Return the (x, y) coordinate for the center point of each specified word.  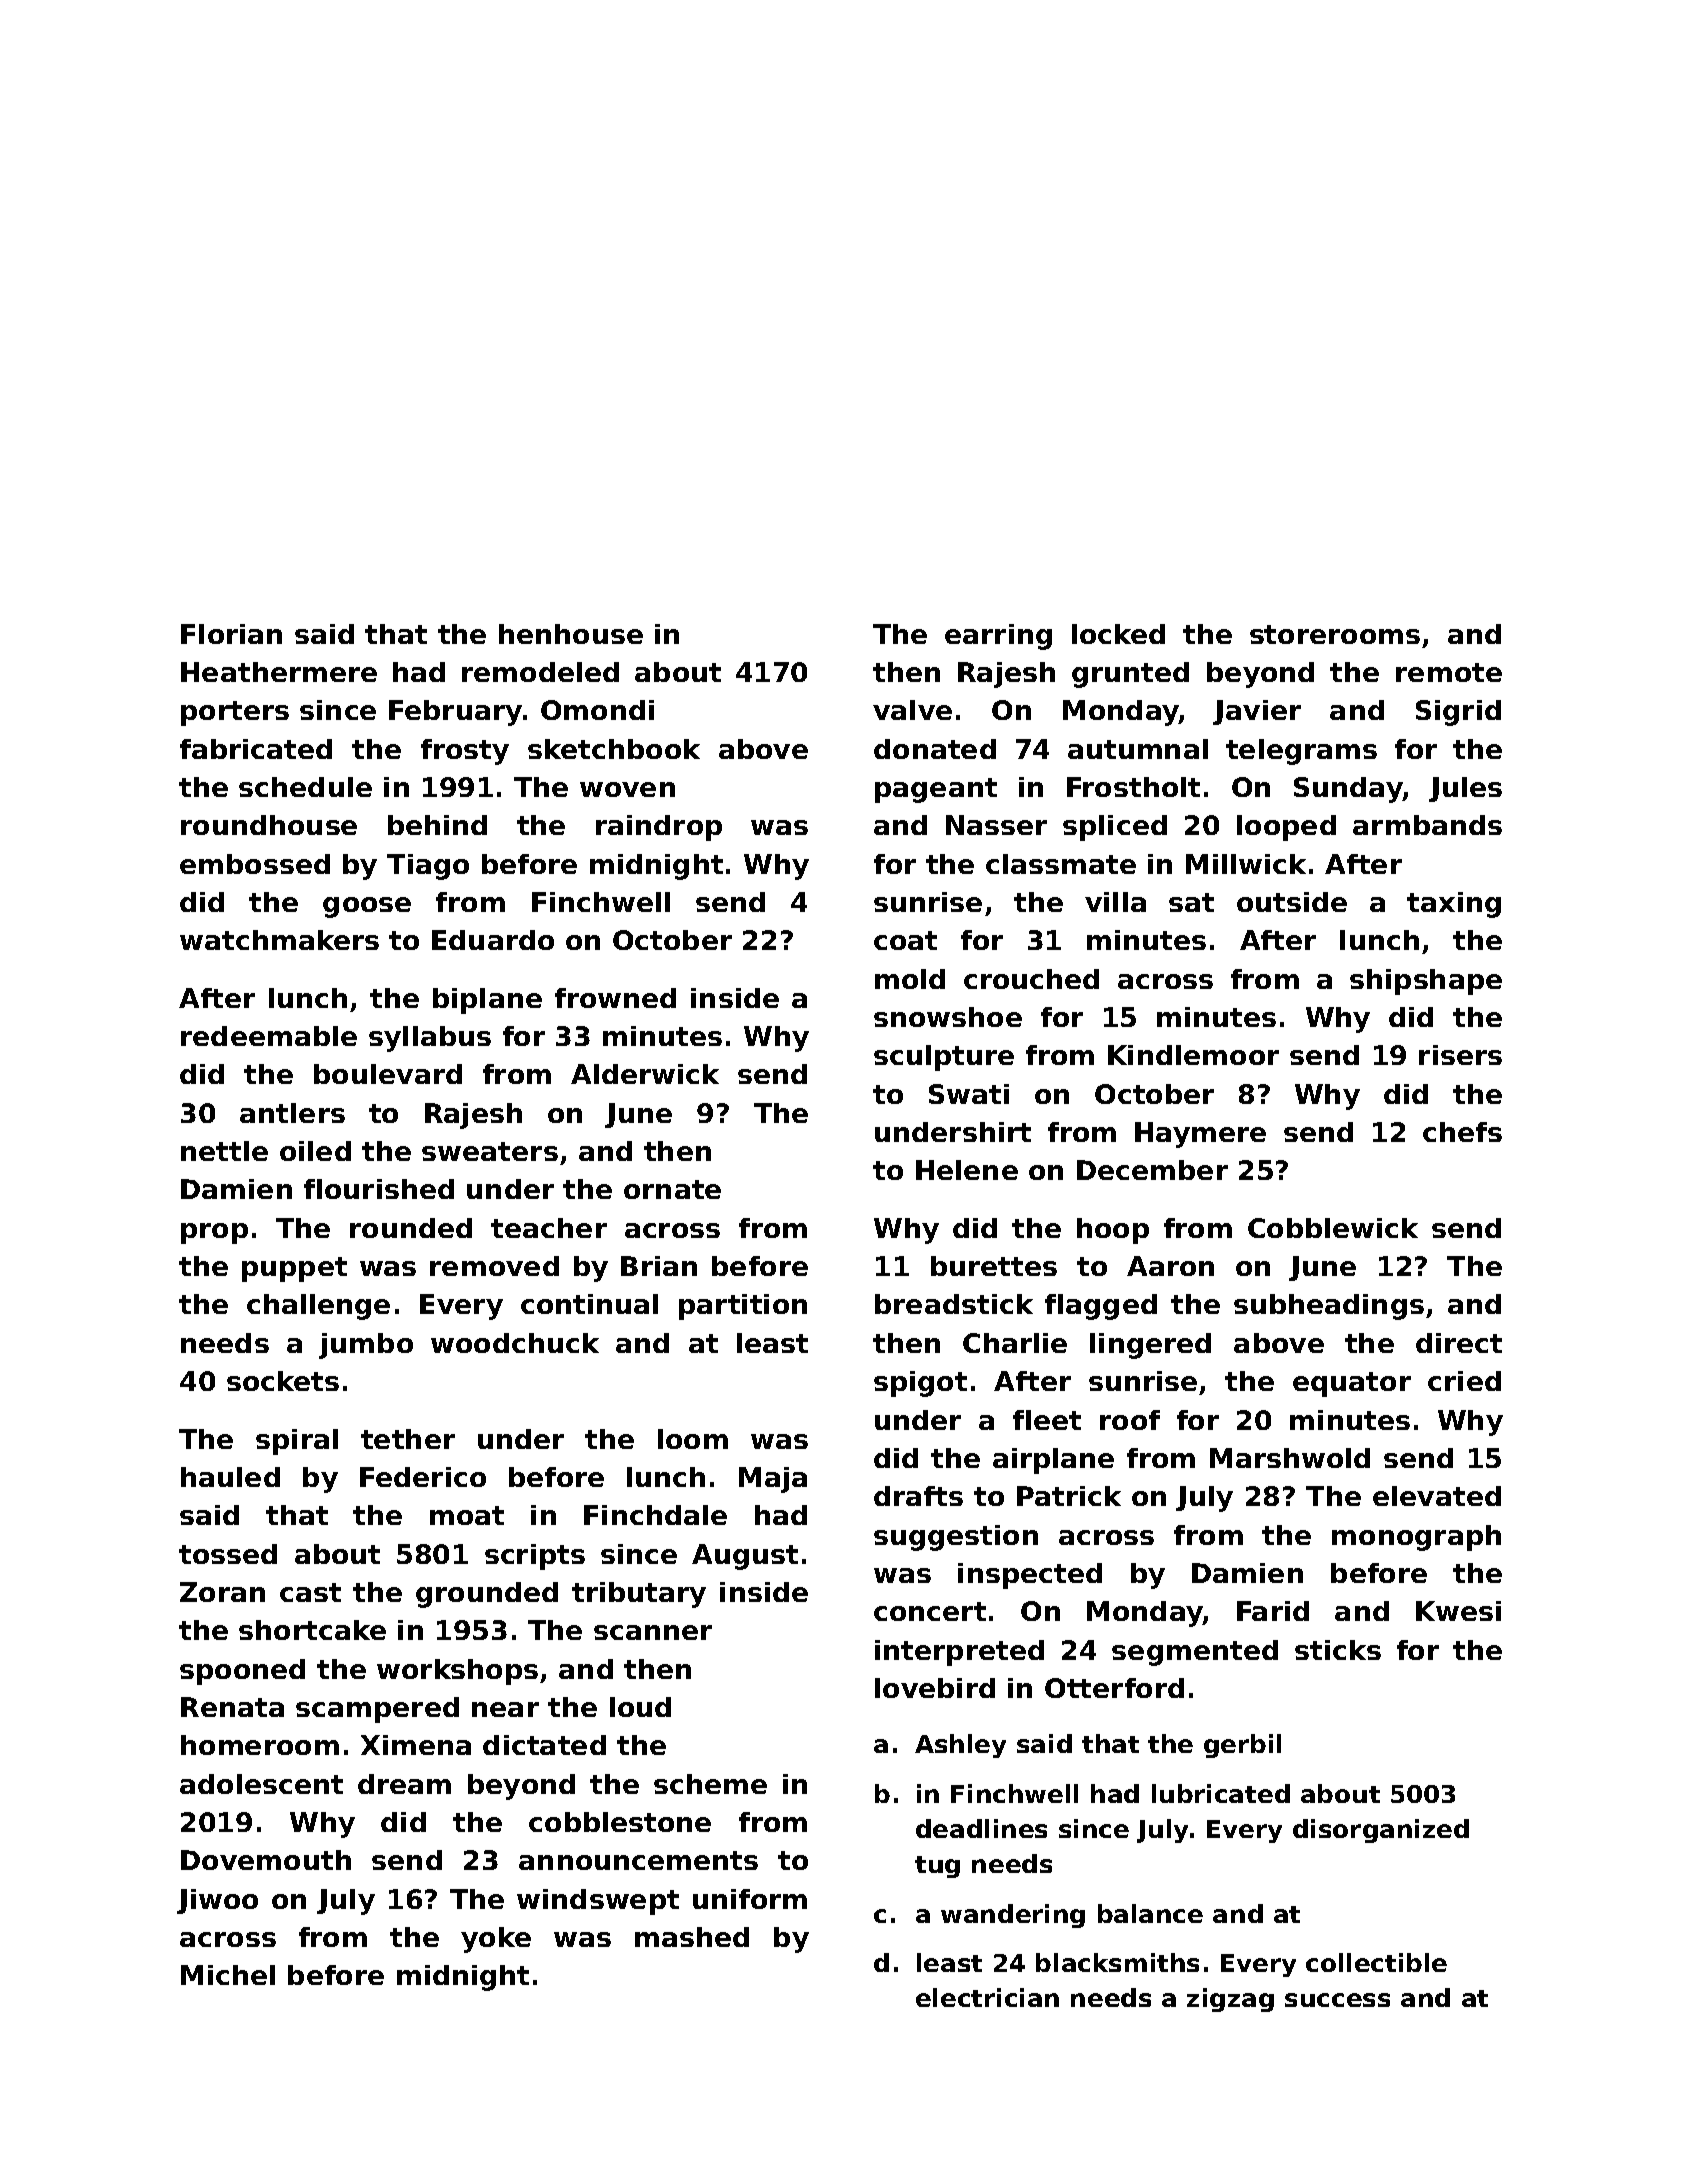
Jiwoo (217, 1901)
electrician (987, 1997)
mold (910, 979)
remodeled (540, 672)
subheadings (1329, 1307)
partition (743, 1307)
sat (1191, 902)
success (1337, 2000)
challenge (318, 1307)
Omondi (597, 710)
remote (1449, 672)
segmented (1195, 1653)
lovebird (935, 1688)
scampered (377, 1710)
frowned (615, 998)
